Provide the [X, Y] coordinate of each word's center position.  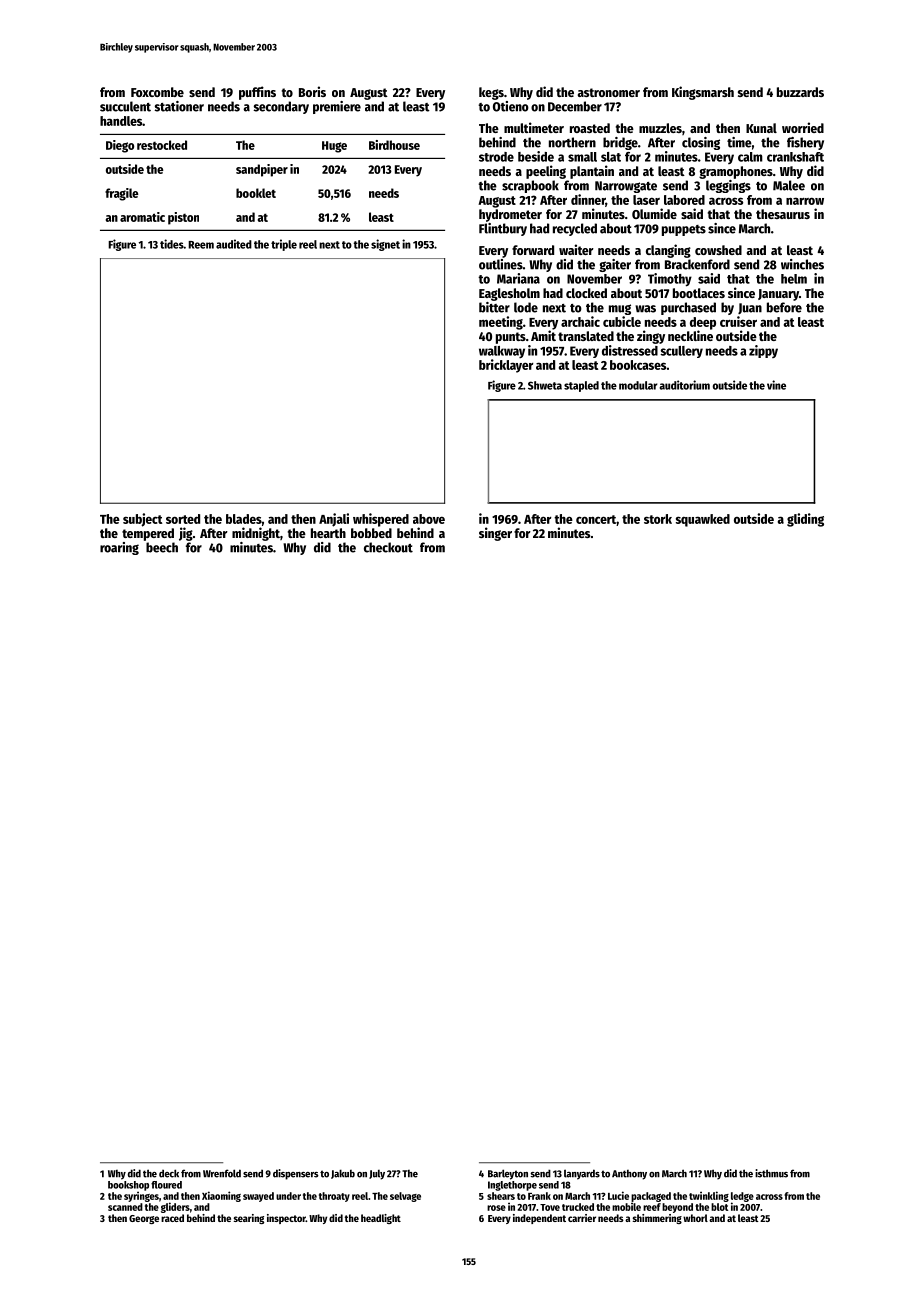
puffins [257, 93]
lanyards [582, 1174]
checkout [388, 547]
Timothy [670, 280]
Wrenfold [222, 1173]
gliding [805, 520]
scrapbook [530, 186]
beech [162, 547]
